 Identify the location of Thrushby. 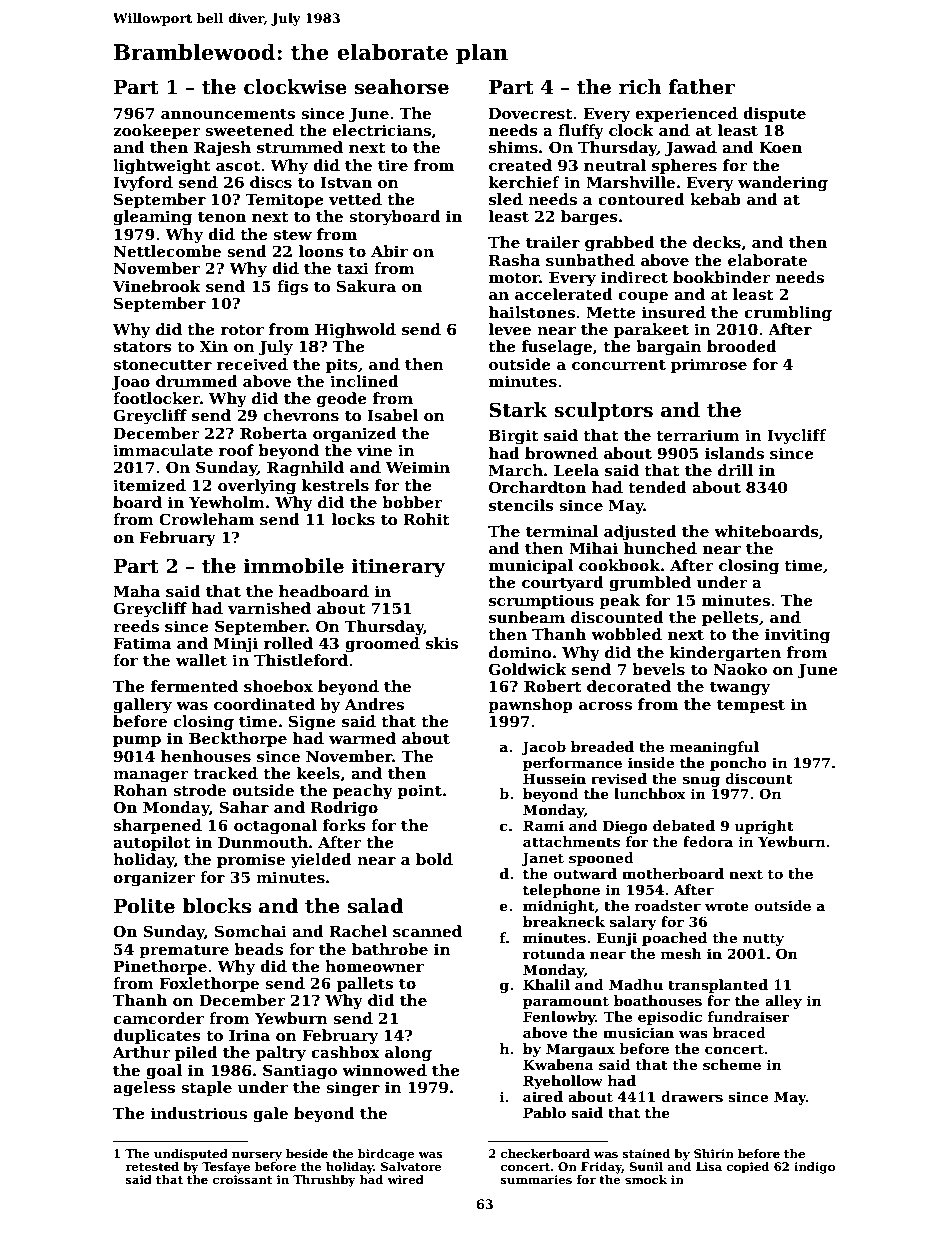
(324, 1181).
